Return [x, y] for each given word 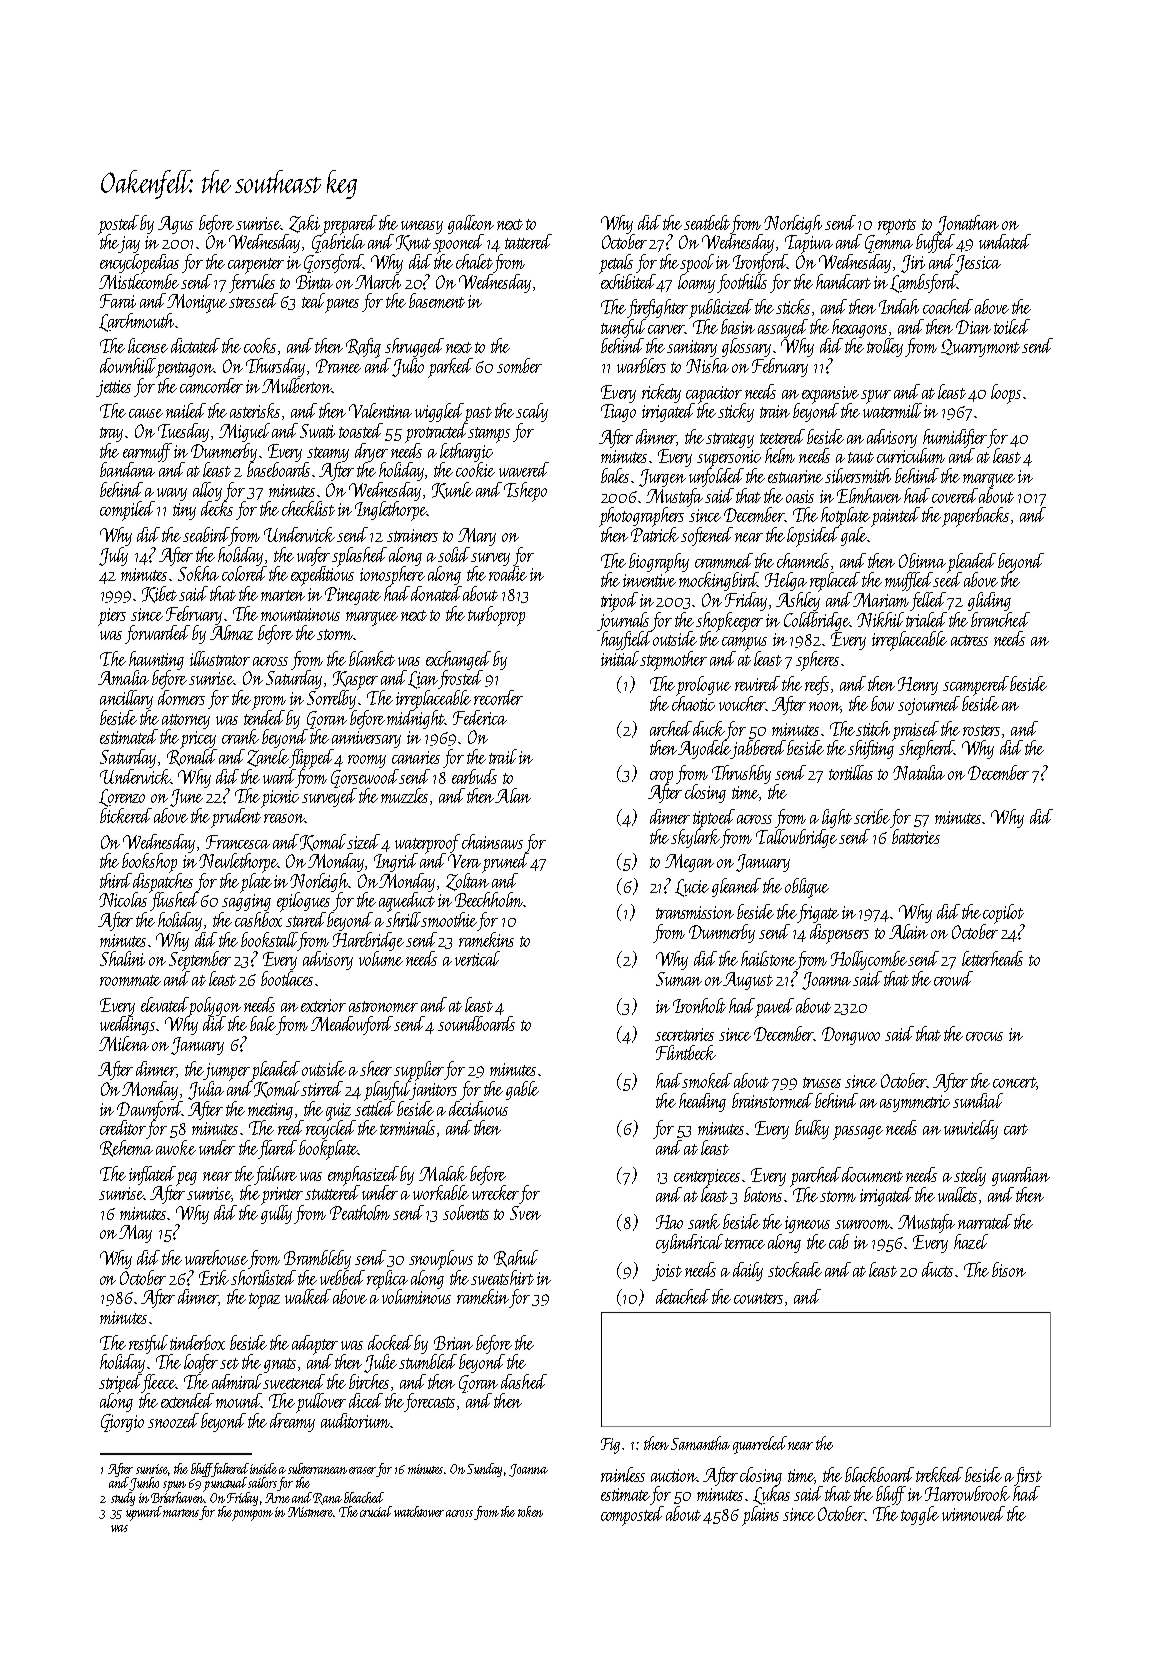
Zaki [304, 224]
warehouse [216, 1257]
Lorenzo [122, 798]
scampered [976, 686]
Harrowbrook [967, 1493]
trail [503, 756]
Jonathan [968, 224]
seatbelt [707, 222]
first [1028, 1476]
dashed [524, 1381]
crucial [376, 1511]
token [530, 1511]
